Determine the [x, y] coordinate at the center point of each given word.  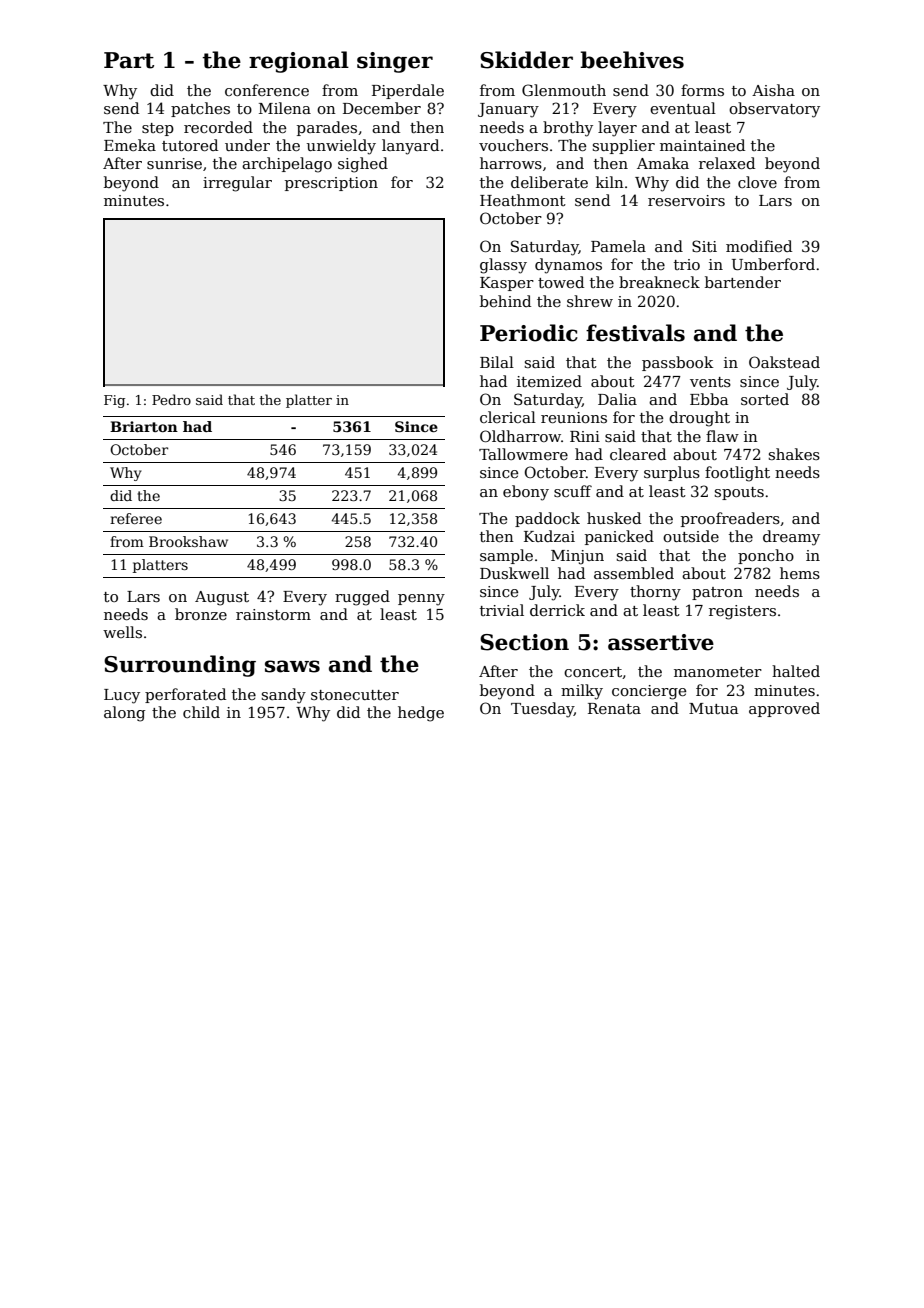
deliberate [549, 182]
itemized [549, 381]
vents [710, 382]
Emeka [130, 145]
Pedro [171, 399]
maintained [702, 145]
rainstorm [273, 614]
